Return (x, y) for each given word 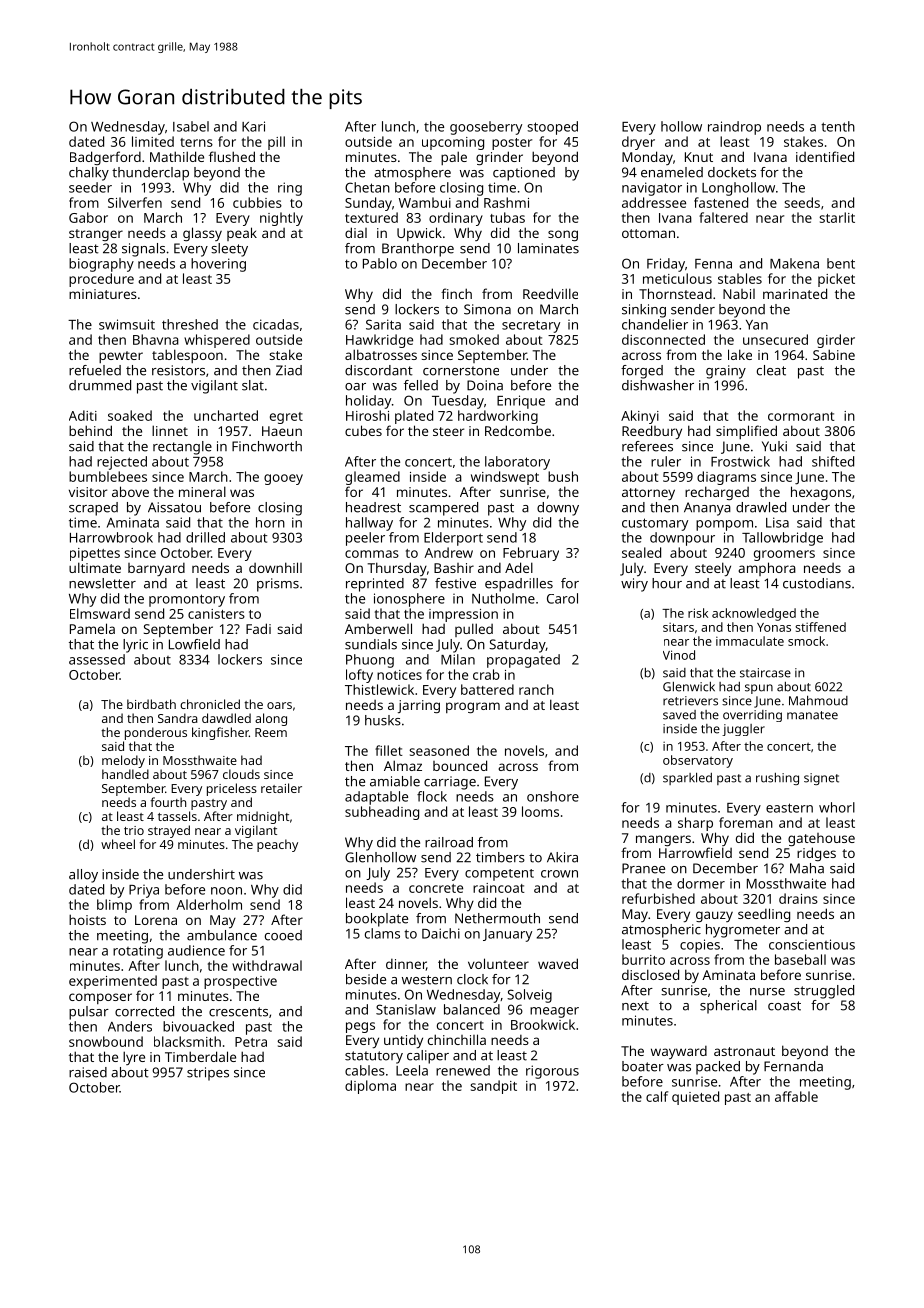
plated (414, 417)
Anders (130, 1026)
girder (836, 341)
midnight (263, 817)
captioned (524, 174)
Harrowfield (695, 852)
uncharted (226, 415)
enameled (672, 172)
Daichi (441, 933)
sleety (229, 250)
